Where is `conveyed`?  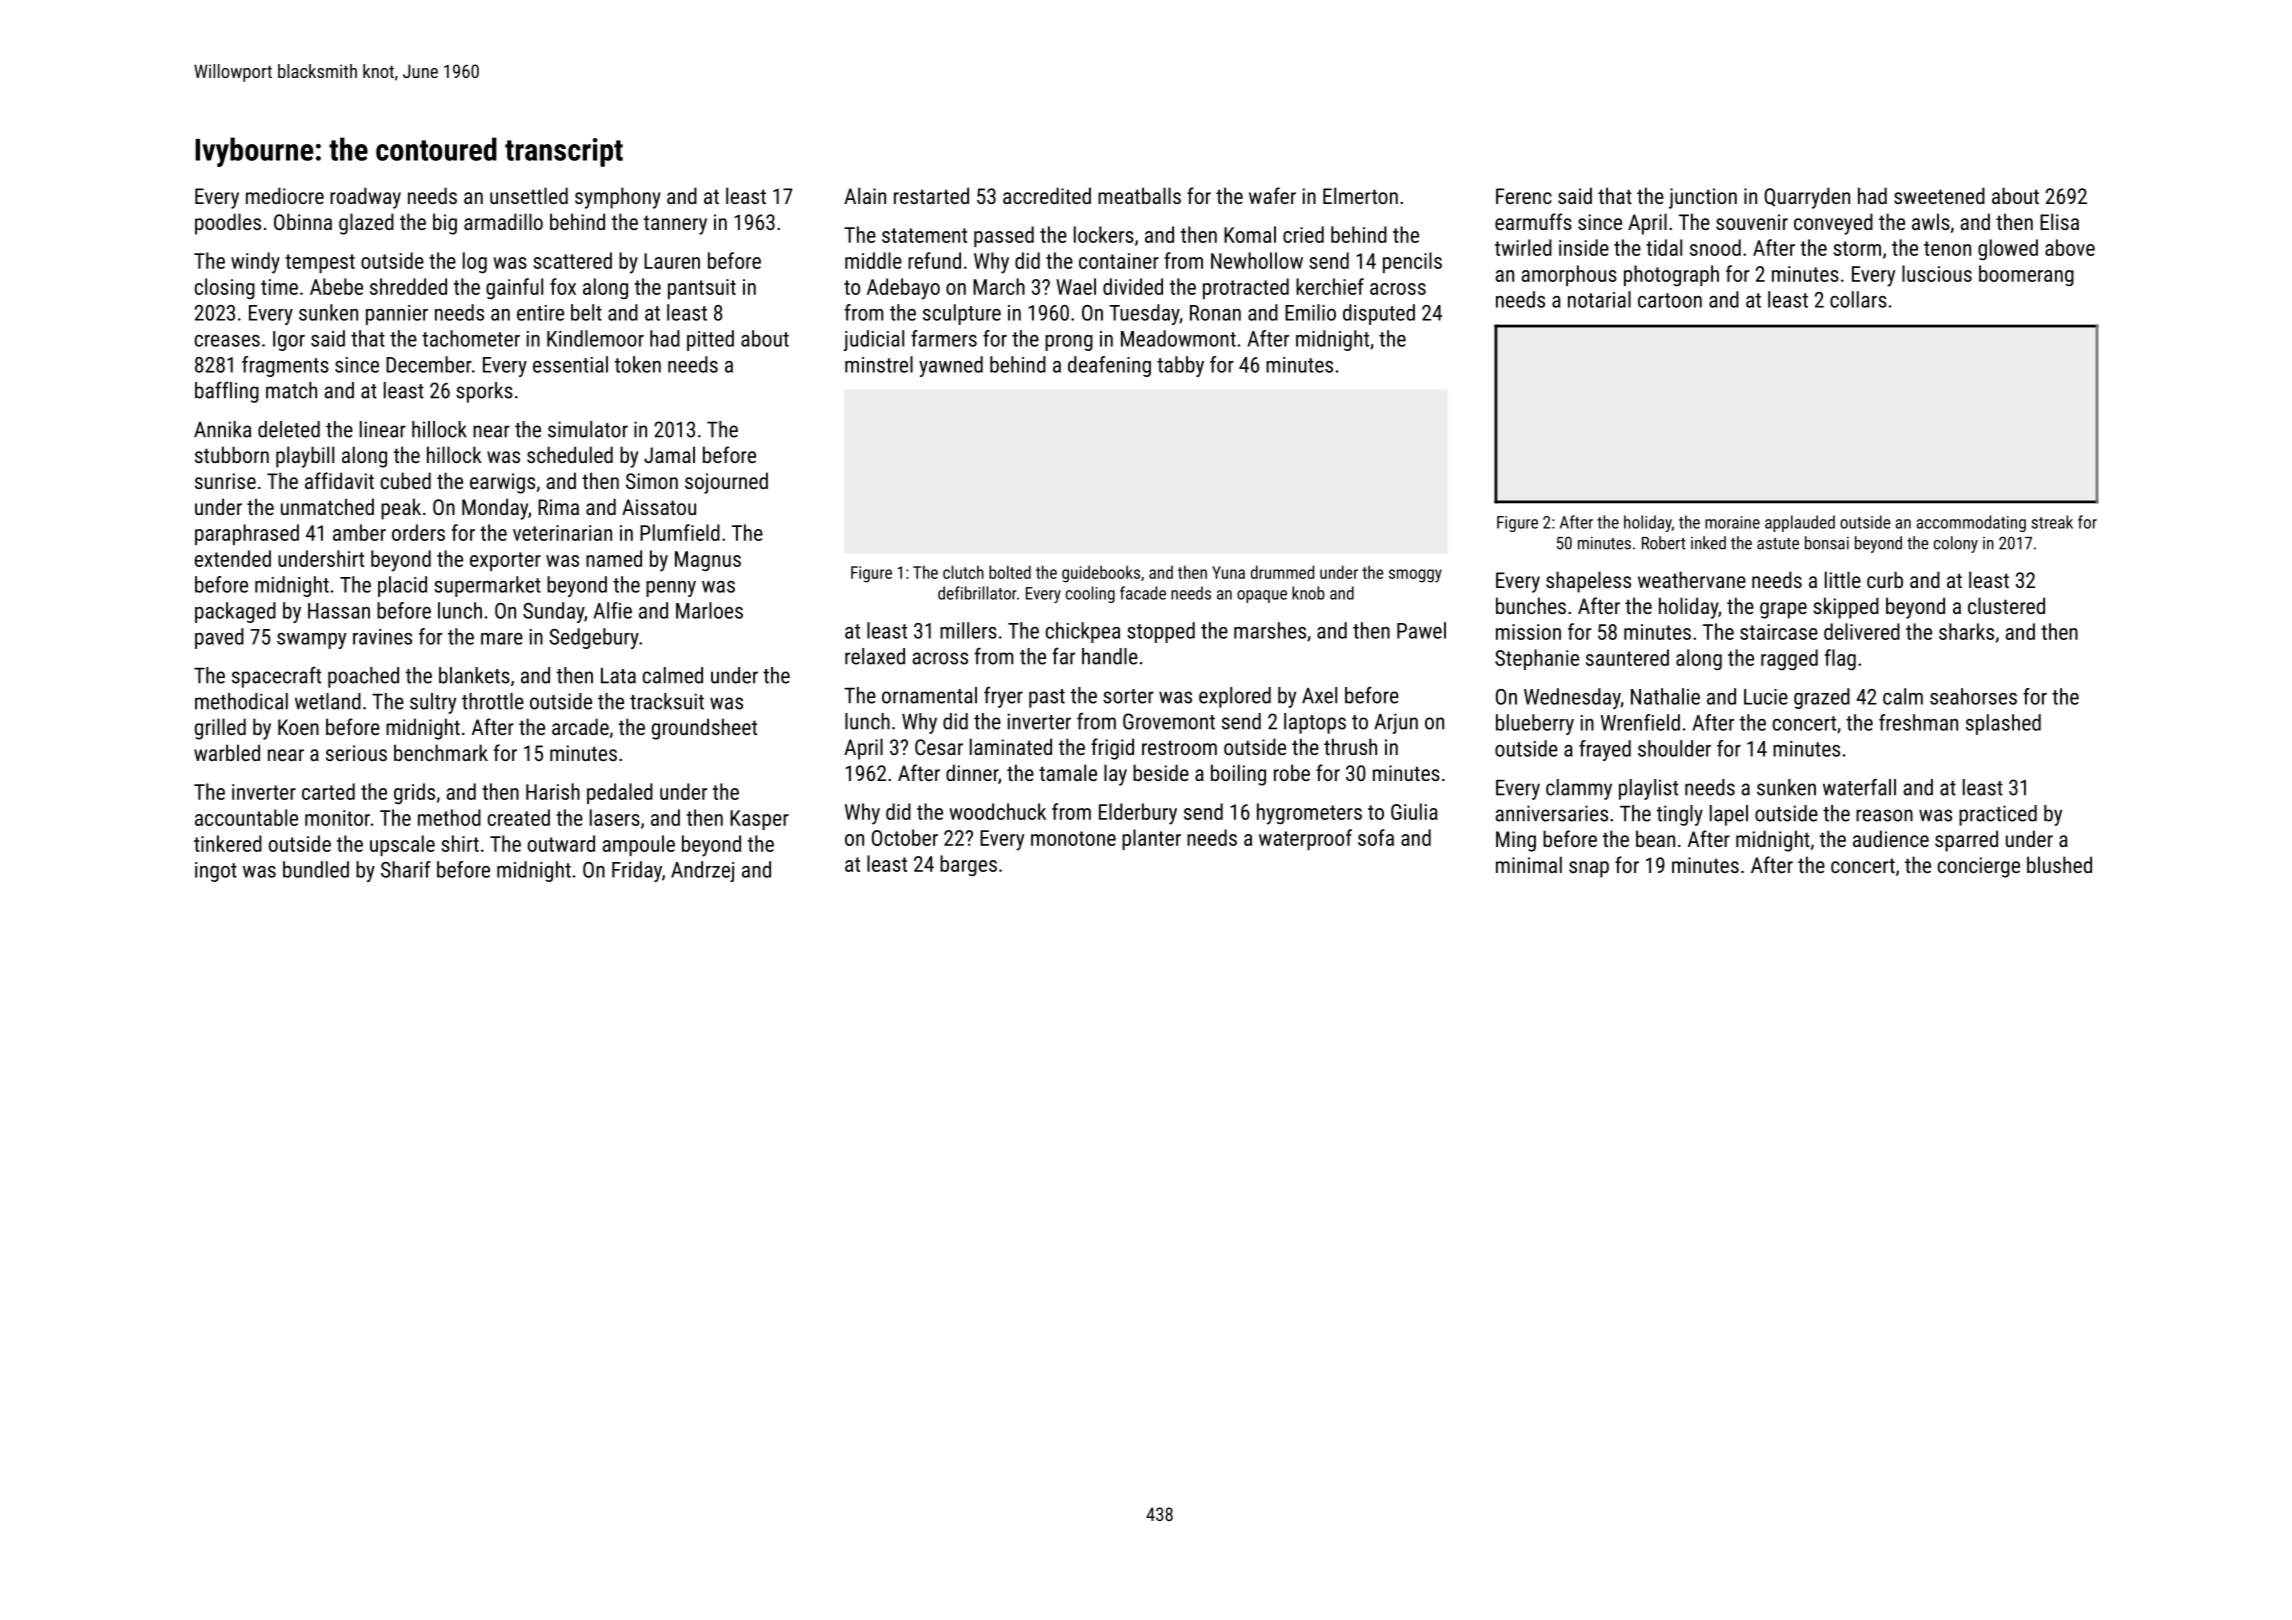 conveyed is located at coordinates (1833, 224).
